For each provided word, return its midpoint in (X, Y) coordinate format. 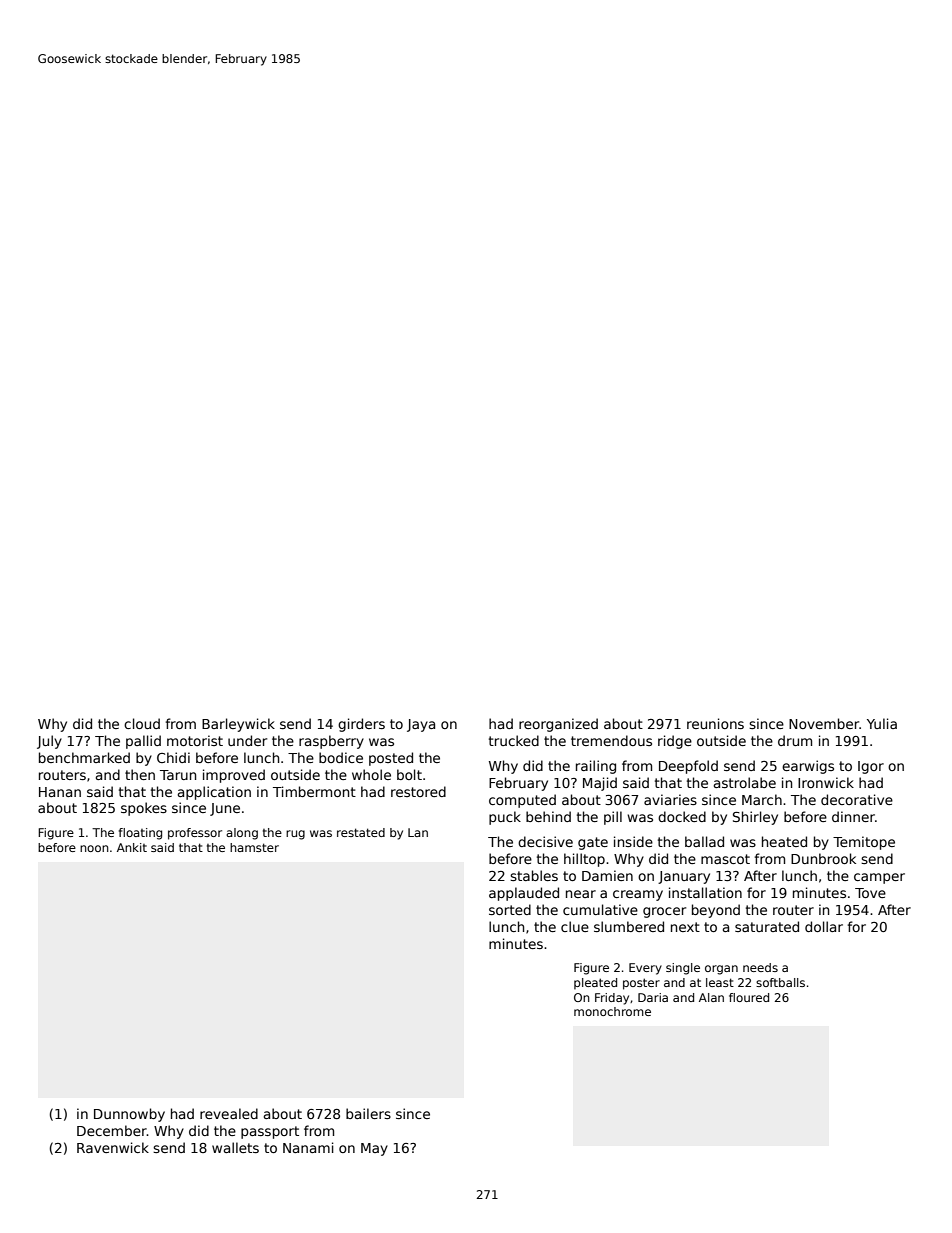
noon (94, 848)
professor (195, 834)
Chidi (173, 757)
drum (795, 740)
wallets (235, 1147)
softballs (780, 982)
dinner (853, 816)
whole (371, 774)
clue (575, 926)
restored (418, 791)
